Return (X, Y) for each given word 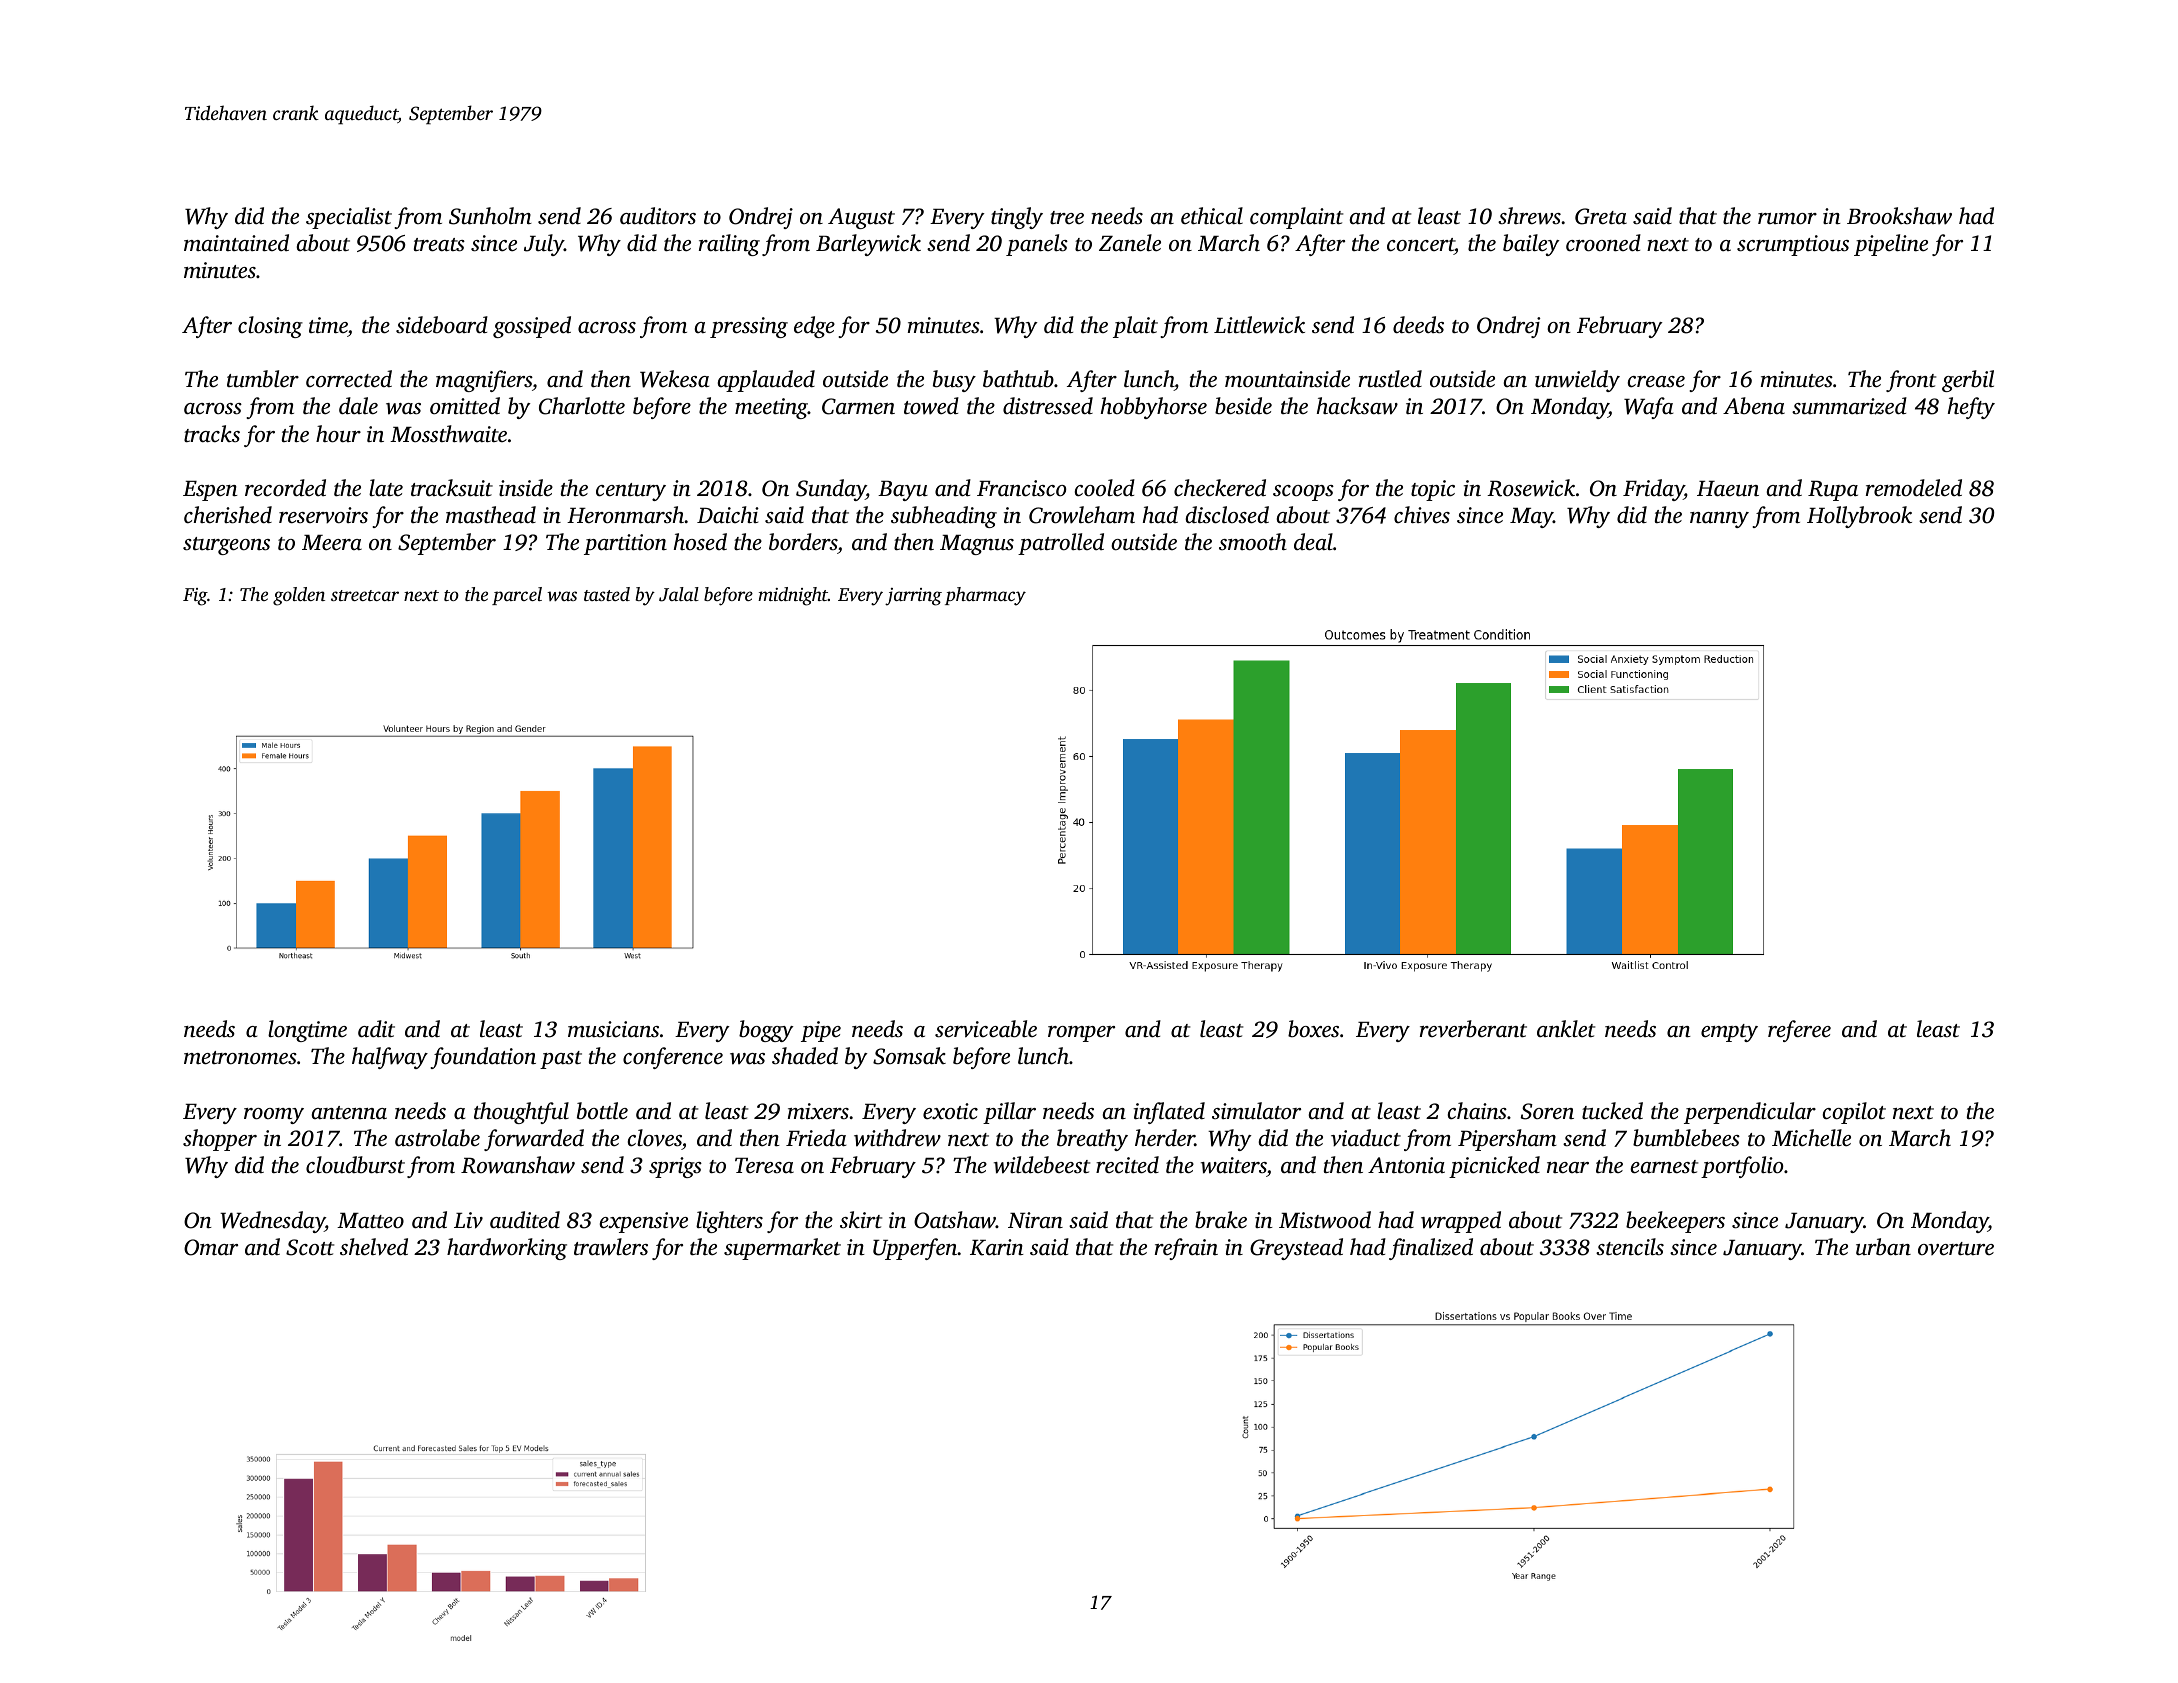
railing (729, 245)
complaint (1296, 218)
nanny (1719, 520)
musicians (613, 1029)
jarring (913, 597)
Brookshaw (1899, 216)
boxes (1313, 1029)
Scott (310, 1247)
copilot (1854, 1113)
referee (1799, 1031)
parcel (517, 596)
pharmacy (985, 596)
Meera (332, 542)
